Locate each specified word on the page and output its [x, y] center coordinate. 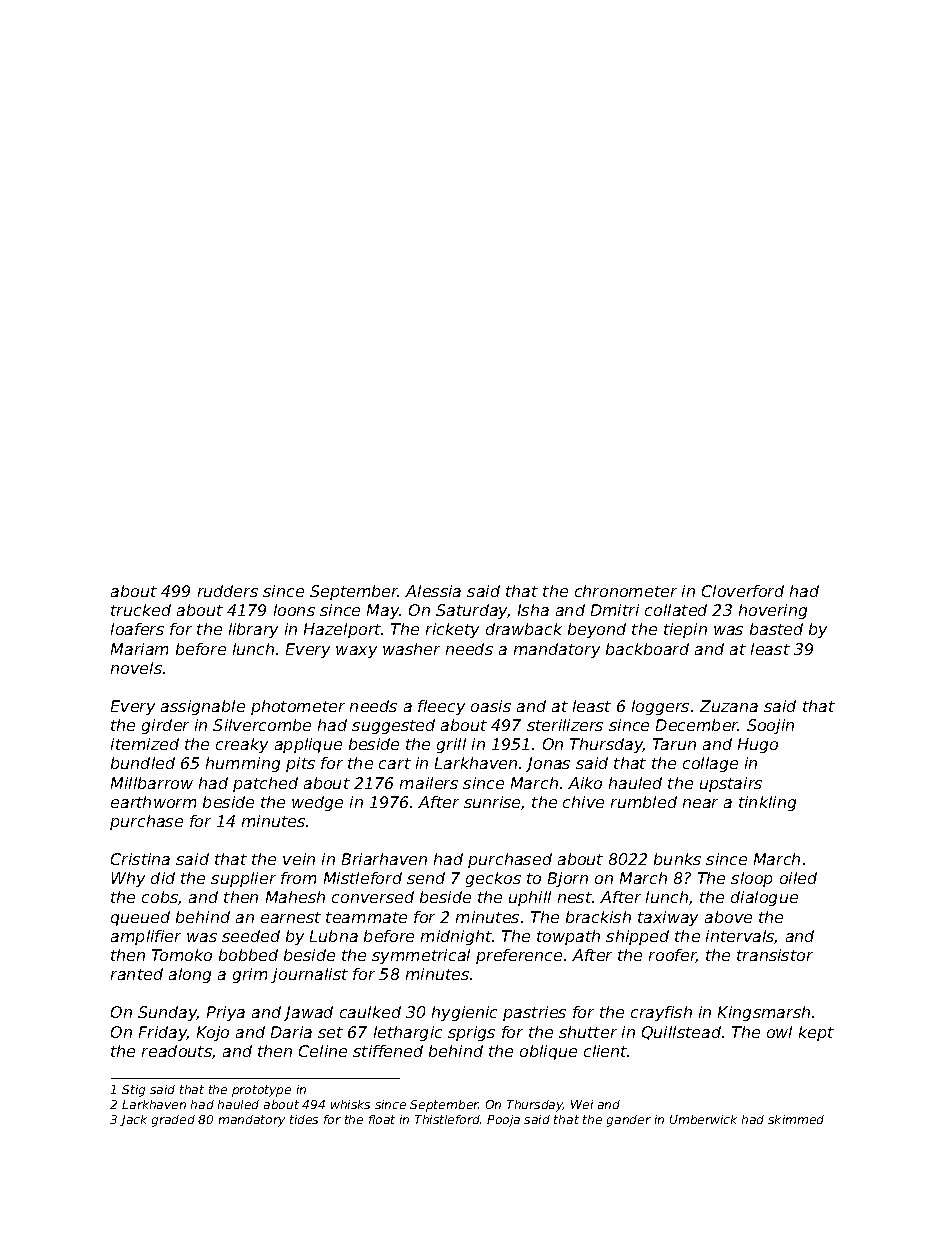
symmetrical [421, 956]
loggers [660, 707]
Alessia [433, 591]
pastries [534, 1013]
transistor [775, 955]
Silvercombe [262, 725]
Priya [226, 1013]
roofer [672, 956]
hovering [773, 611]
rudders [228, 591]
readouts [177, 1051]
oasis [491, 706]
